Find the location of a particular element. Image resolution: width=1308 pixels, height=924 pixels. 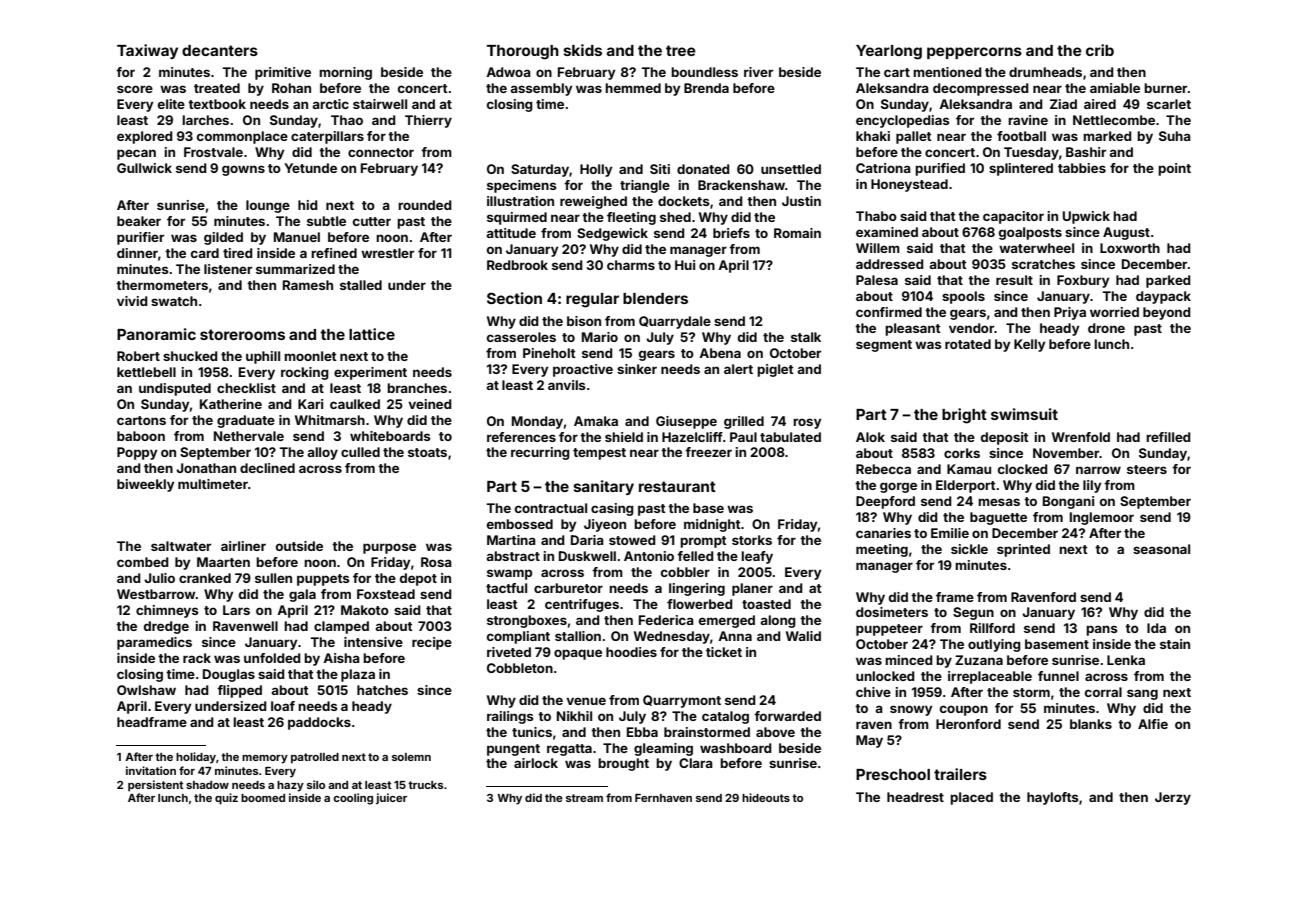

haylofts is located at coordinates (1053, 798).
